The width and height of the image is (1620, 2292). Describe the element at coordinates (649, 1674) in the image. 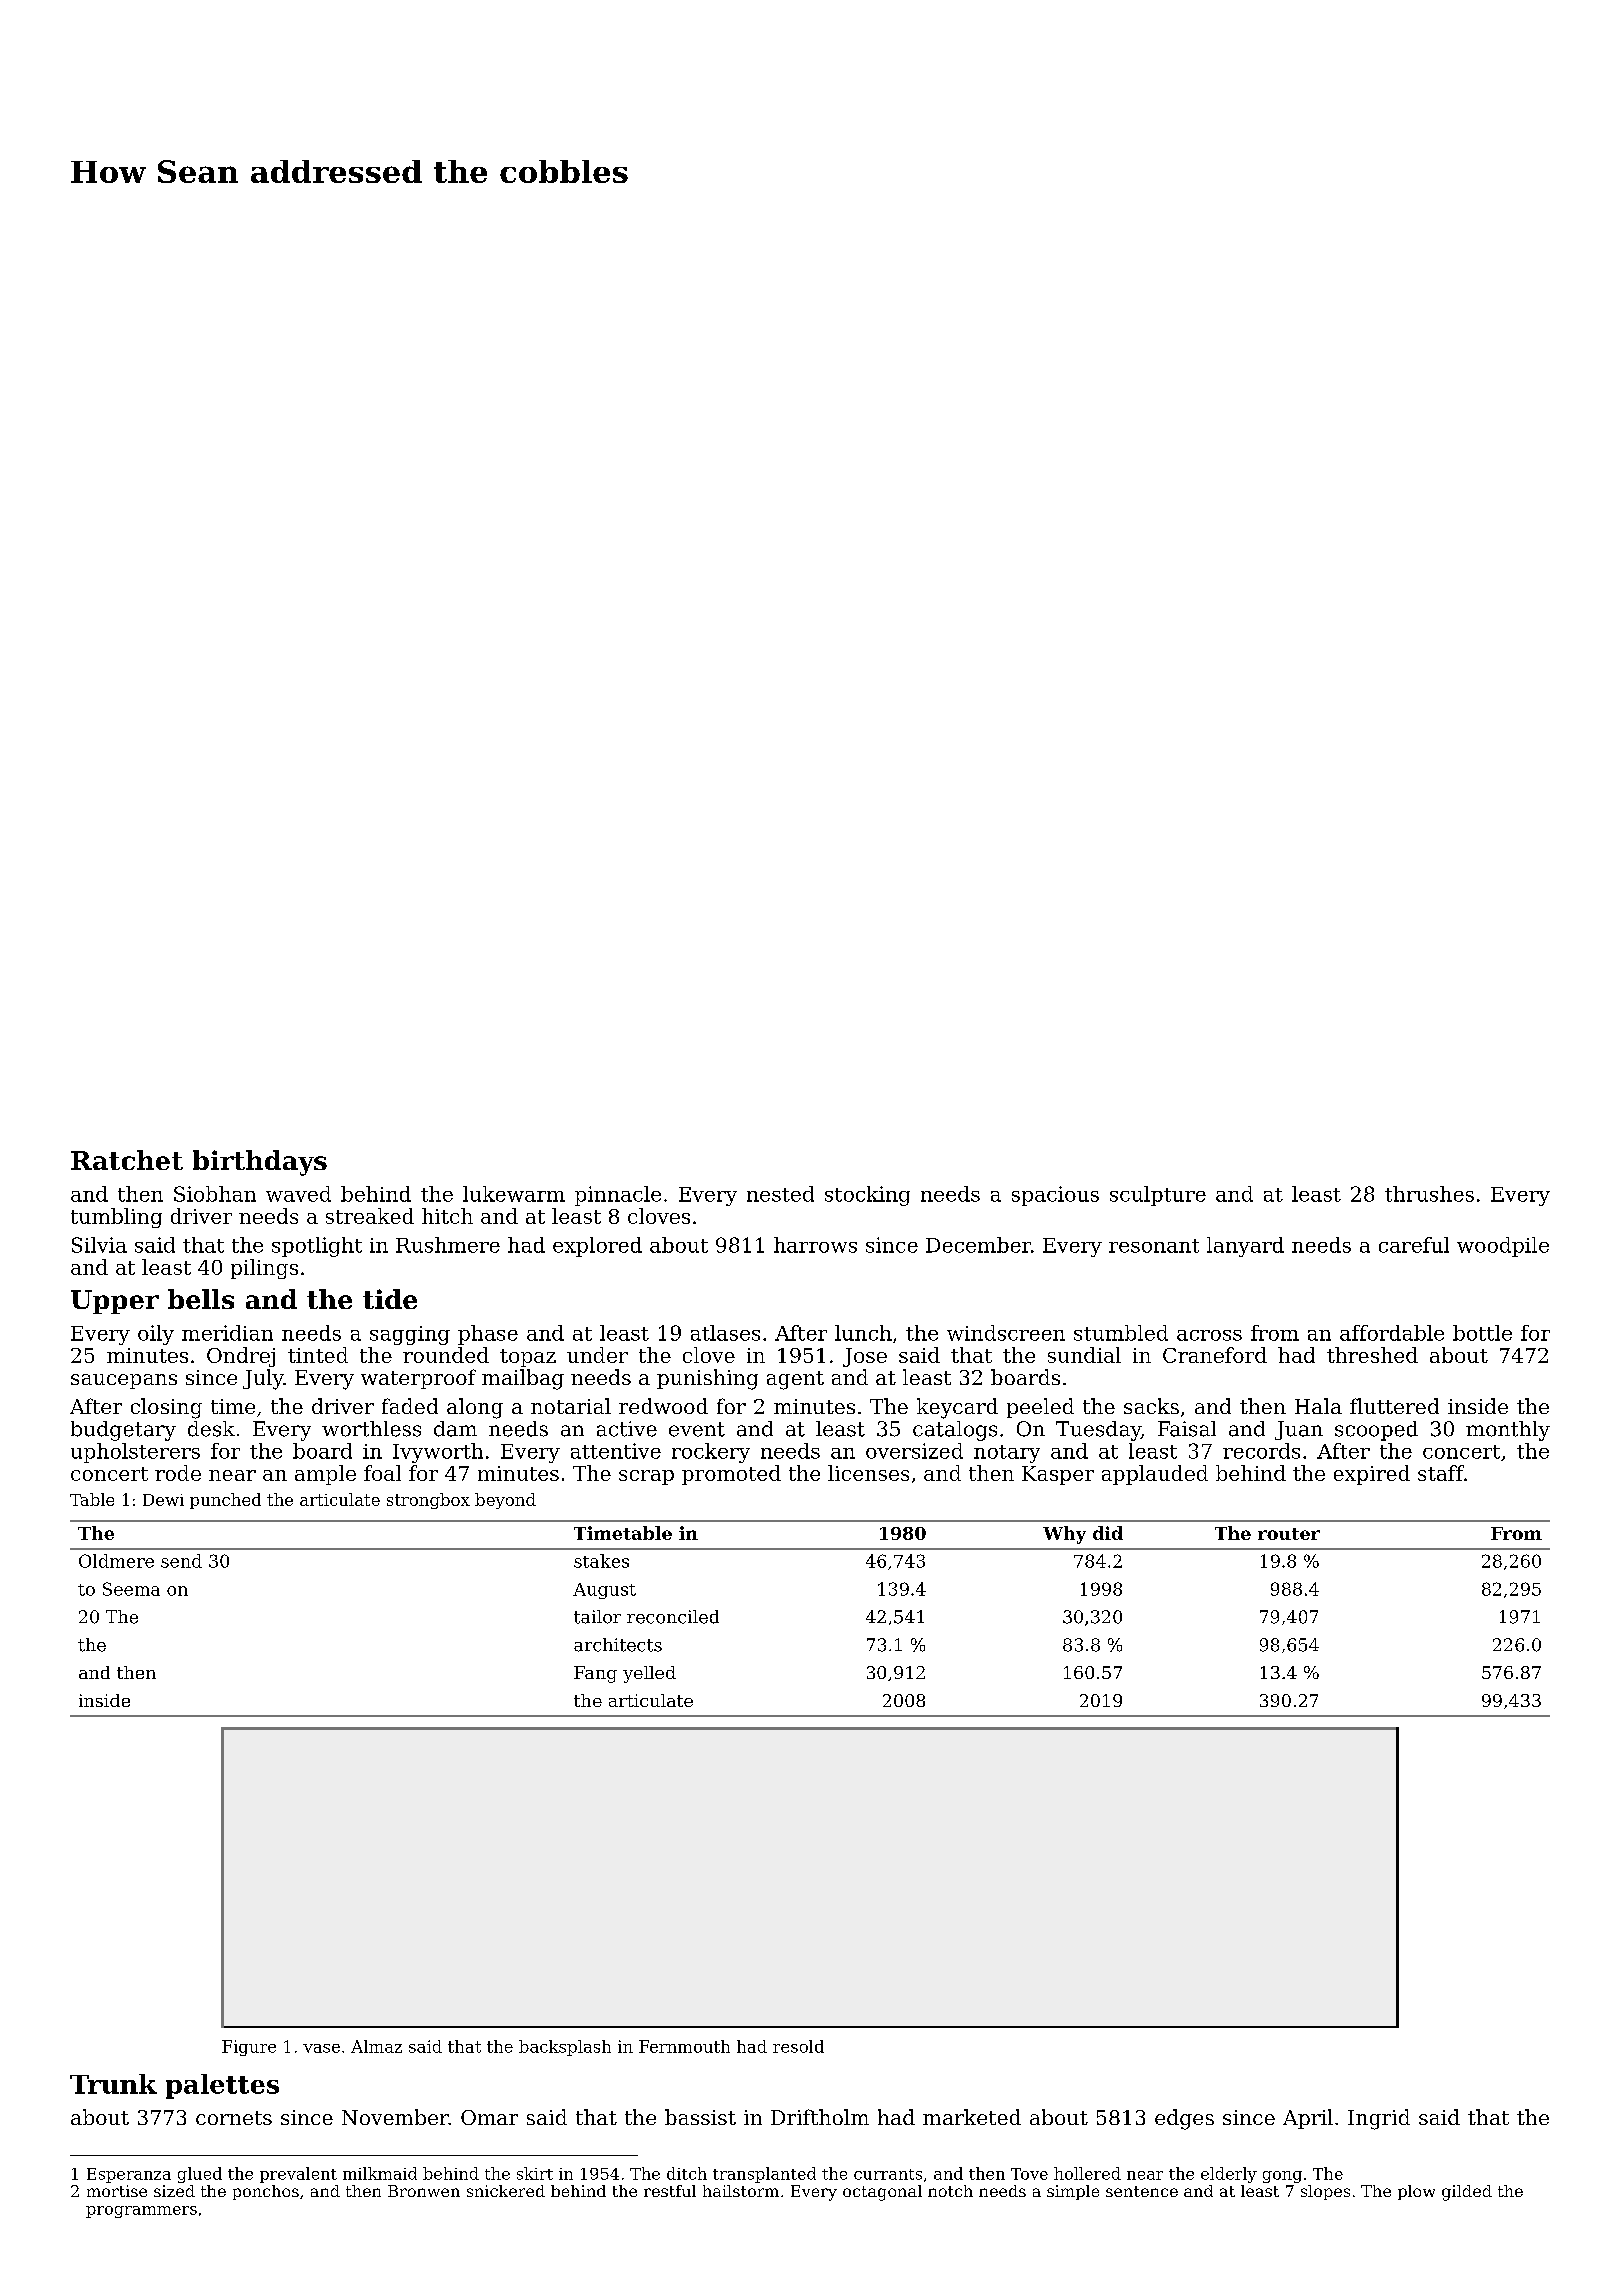

I see `yelled` at that location.
